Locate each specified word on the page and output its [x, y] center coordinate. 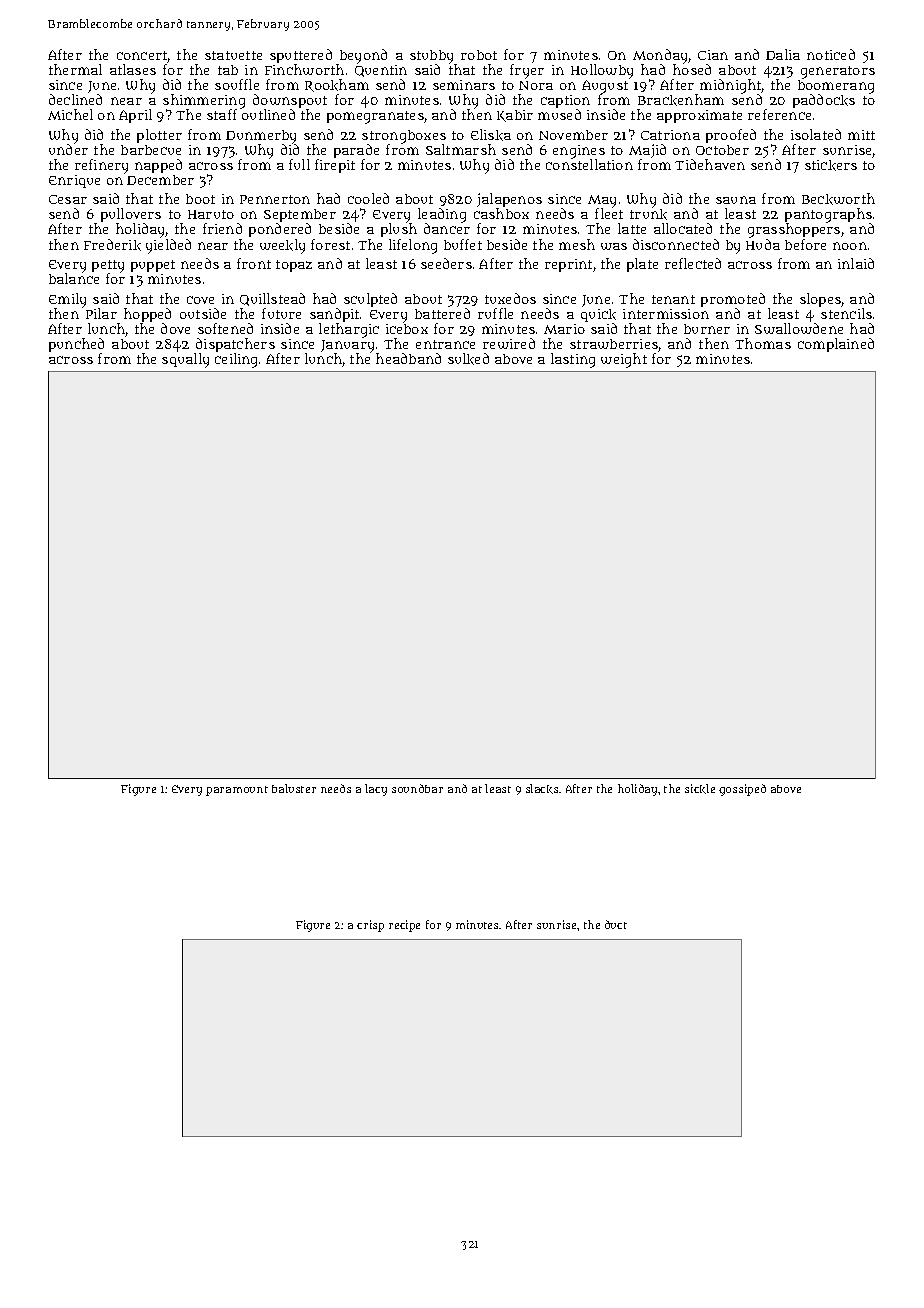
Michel [70, 114]
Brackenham [681, 100]
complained [836, 345]
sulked [468, 359]
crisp [370, 926]
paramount [237, 791]
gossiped [742, 790]
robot [479, 55]
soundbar [417, 788]
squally [185, 360]
